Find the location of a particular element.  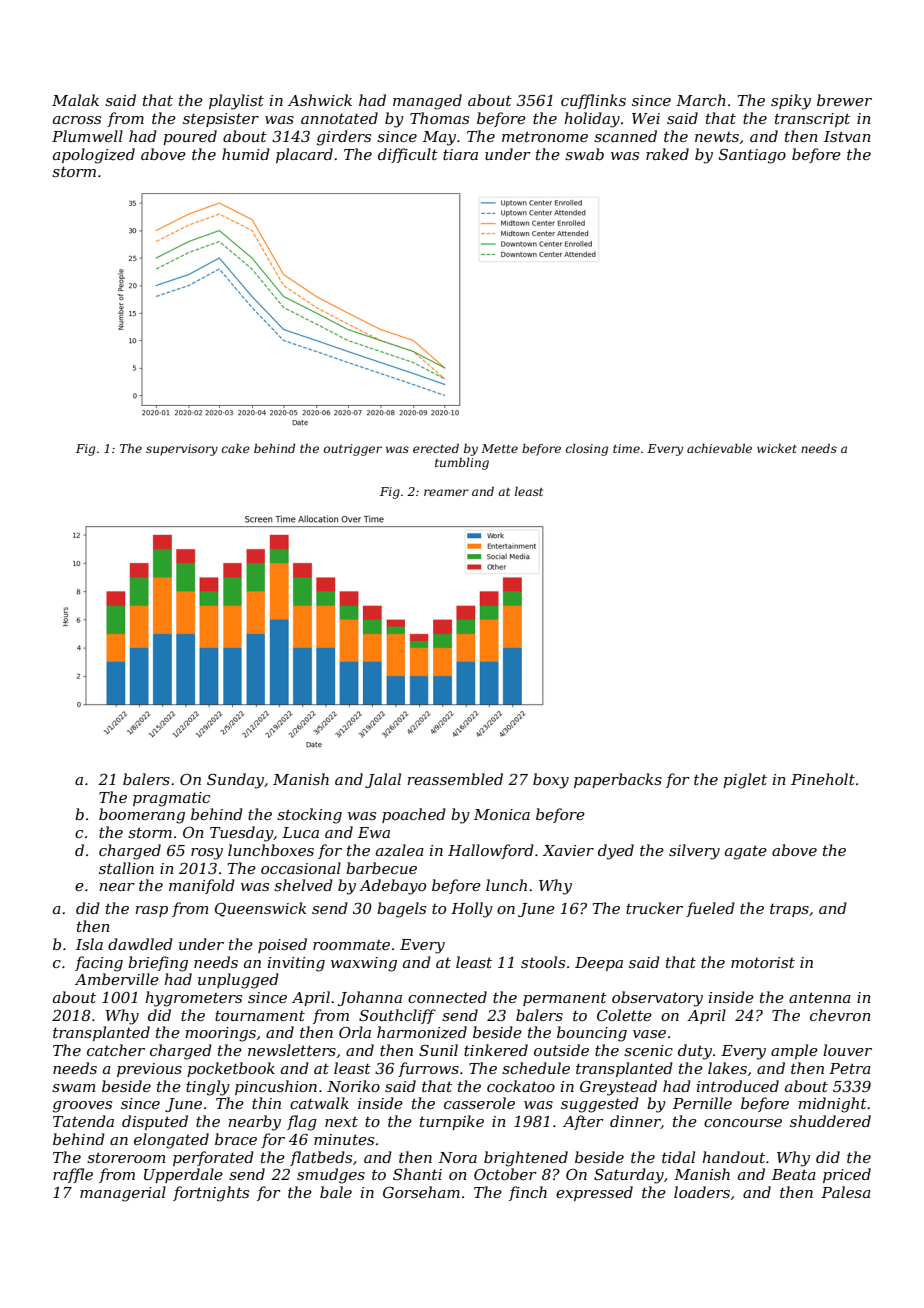

Isla is located at coordinates (89, 944).
